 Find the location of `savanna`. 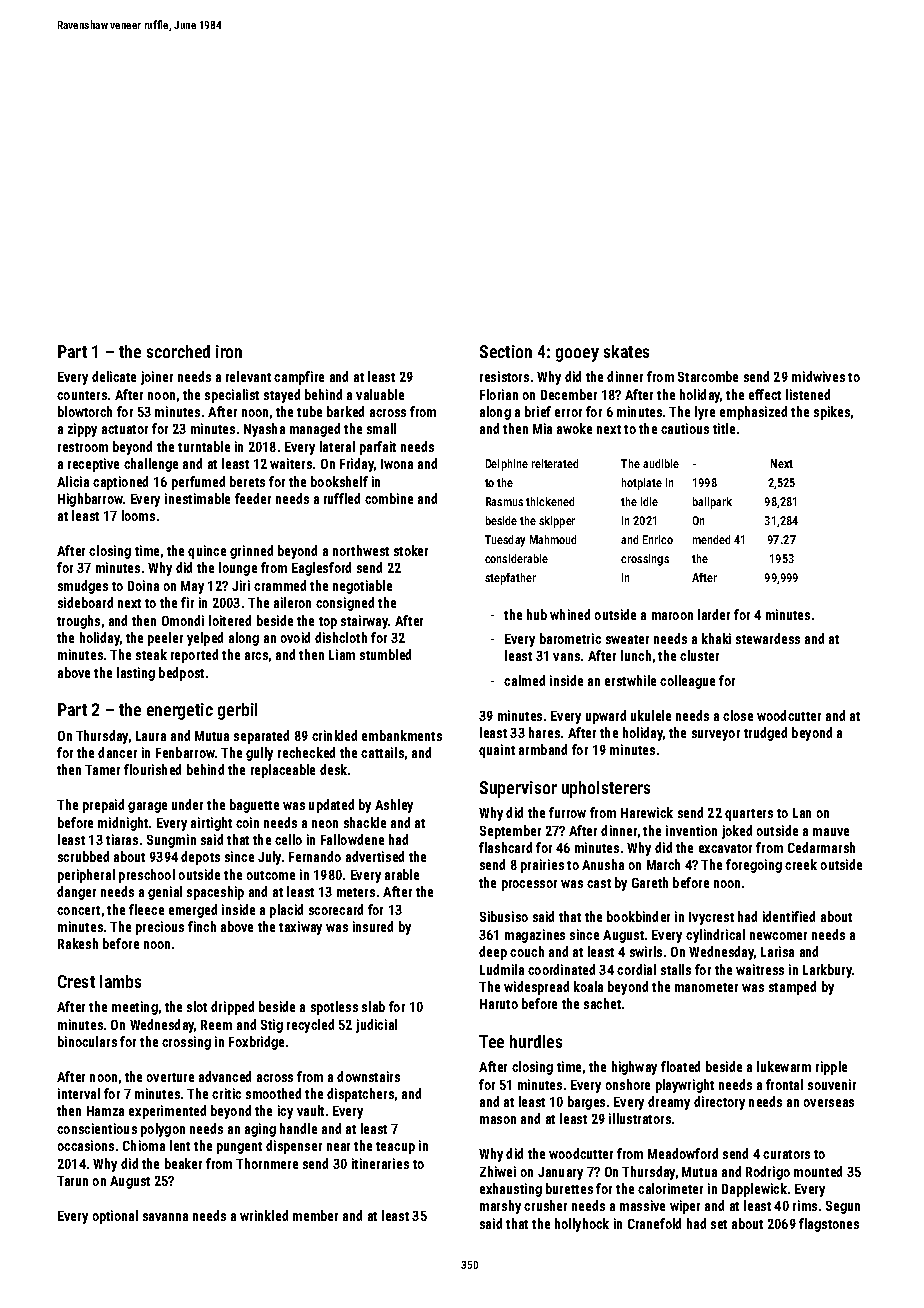

savanna is located at coordinates (165, 1217).
